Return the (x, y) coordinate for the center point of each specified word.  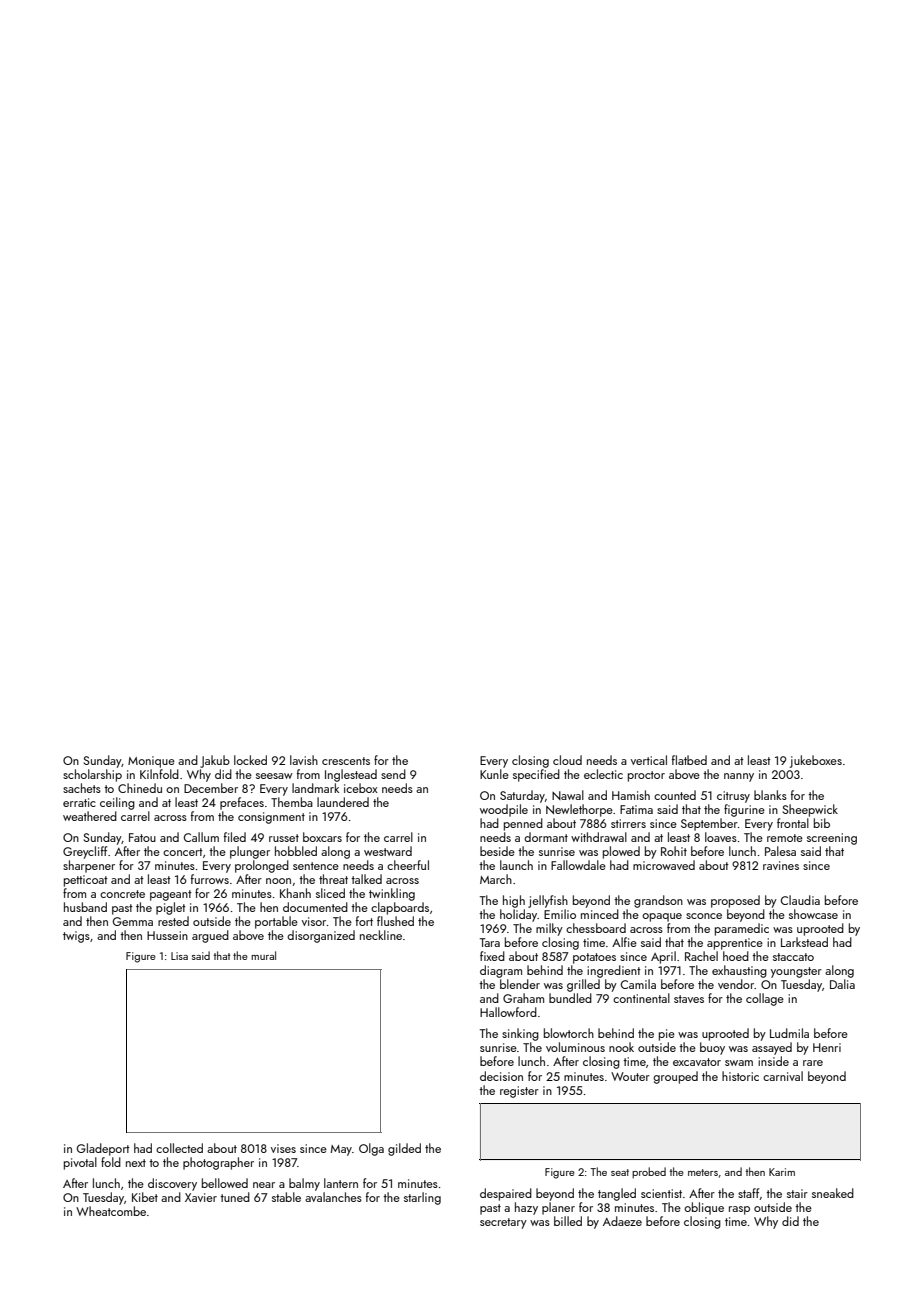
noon (278, 881)
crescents (346, 761)
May (341, 1150)
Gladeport (103, 1149)
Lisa (179, 956)
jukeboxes (816, 761)
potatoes (594, 958)
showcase (813, 914)
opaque (662, 917)
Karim (782, 1172)
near (264, 1185)
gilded (404, 1149)
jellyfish (548, 901)
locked (250, 760)
